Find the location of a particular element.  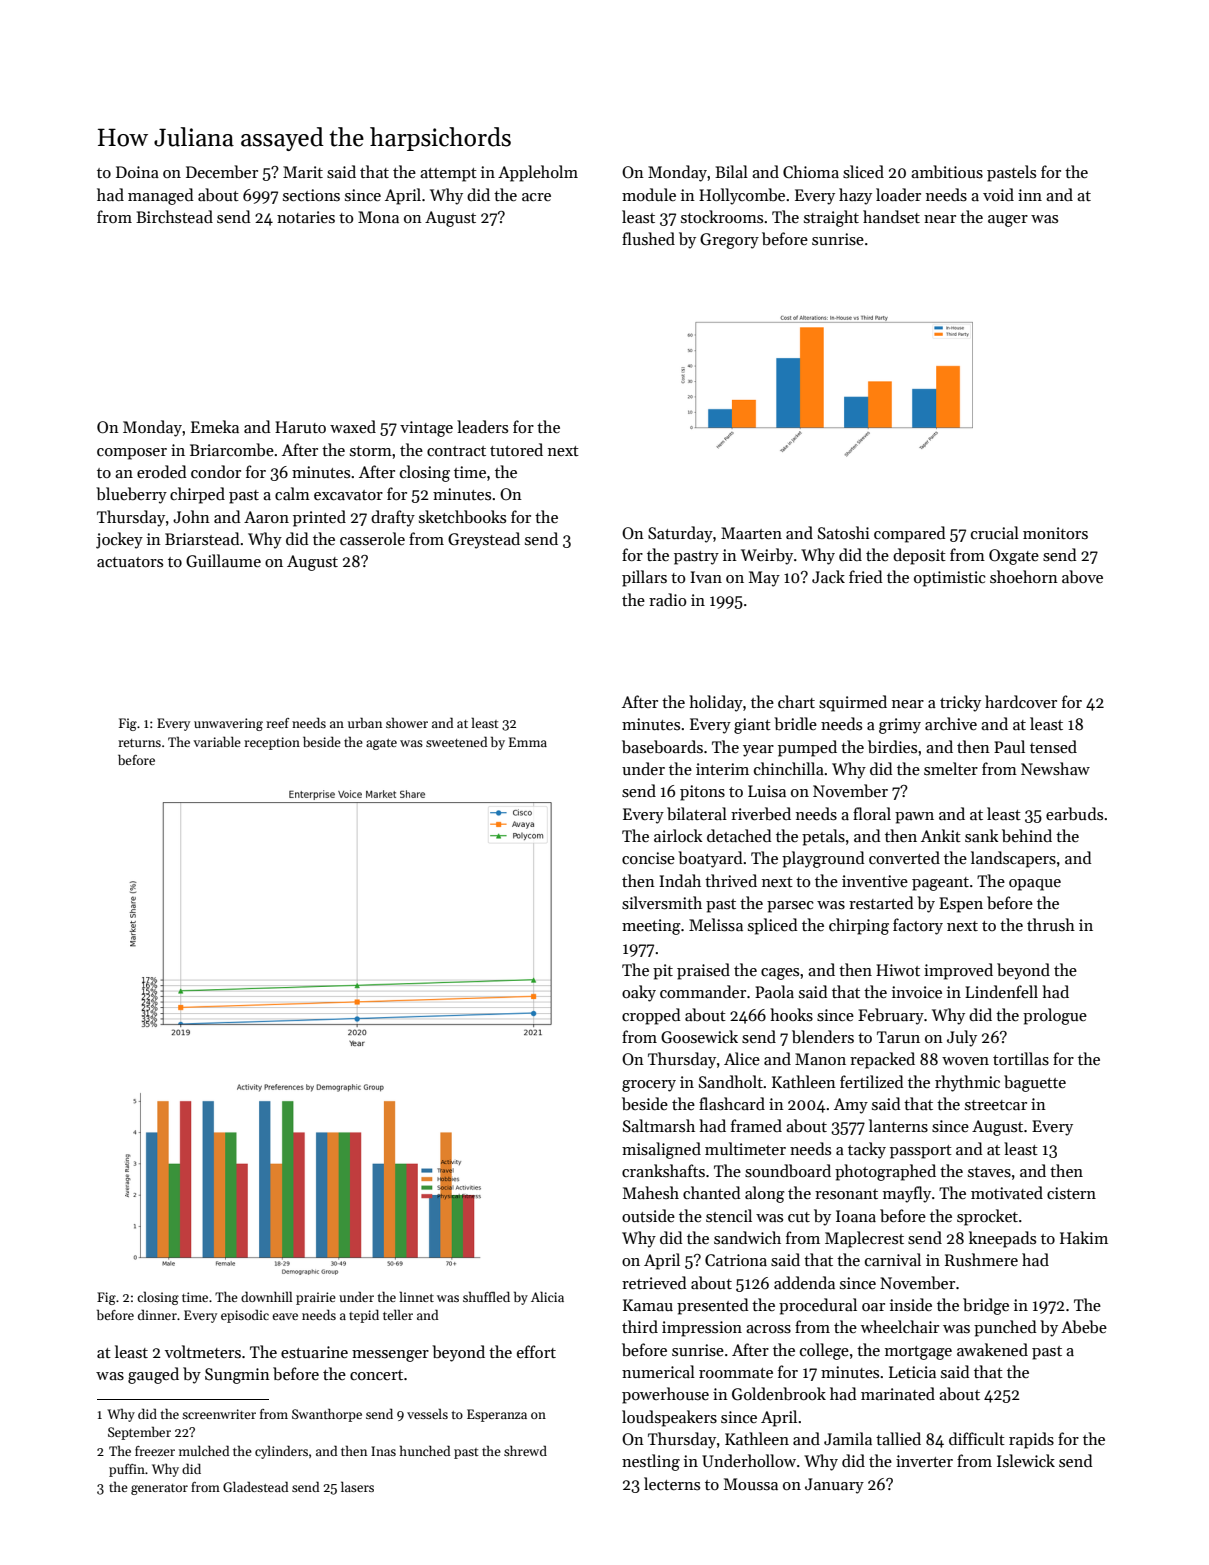

Swanthorpe is located at coordinates (327, 1415).
